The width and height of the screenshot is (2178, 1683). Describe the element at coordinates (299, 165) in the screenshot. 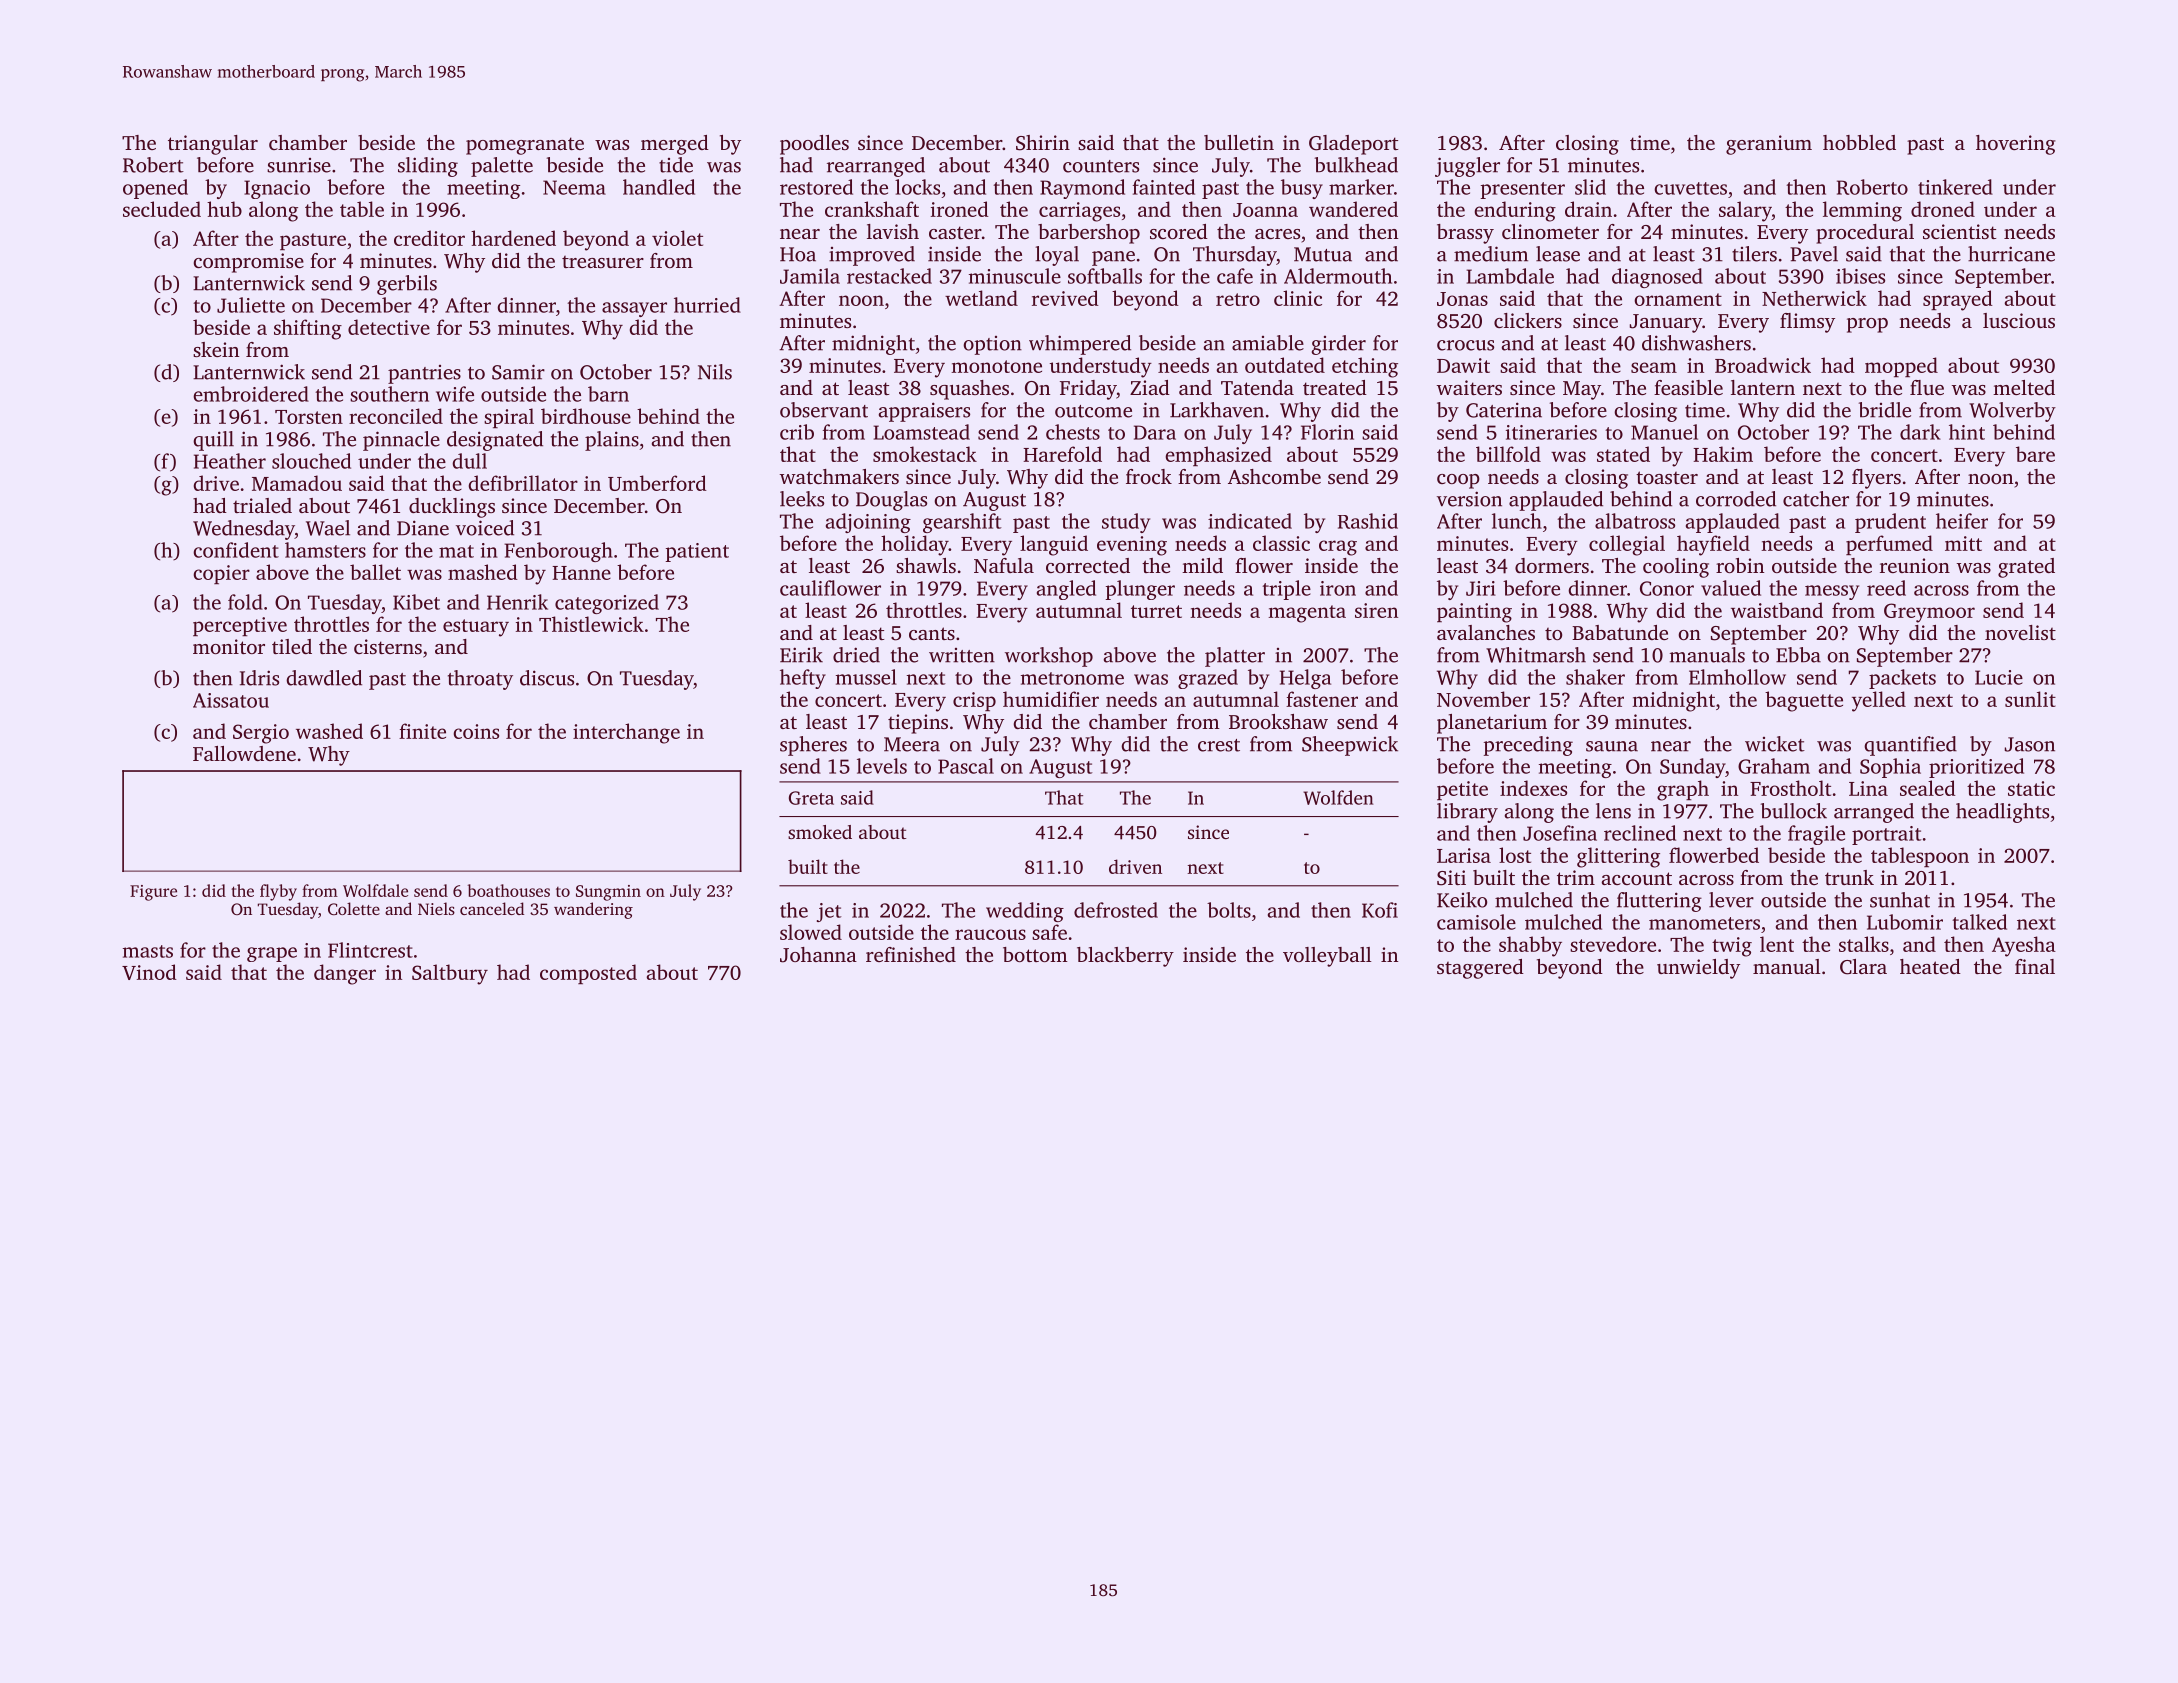

I see `sunrise` at that location.
